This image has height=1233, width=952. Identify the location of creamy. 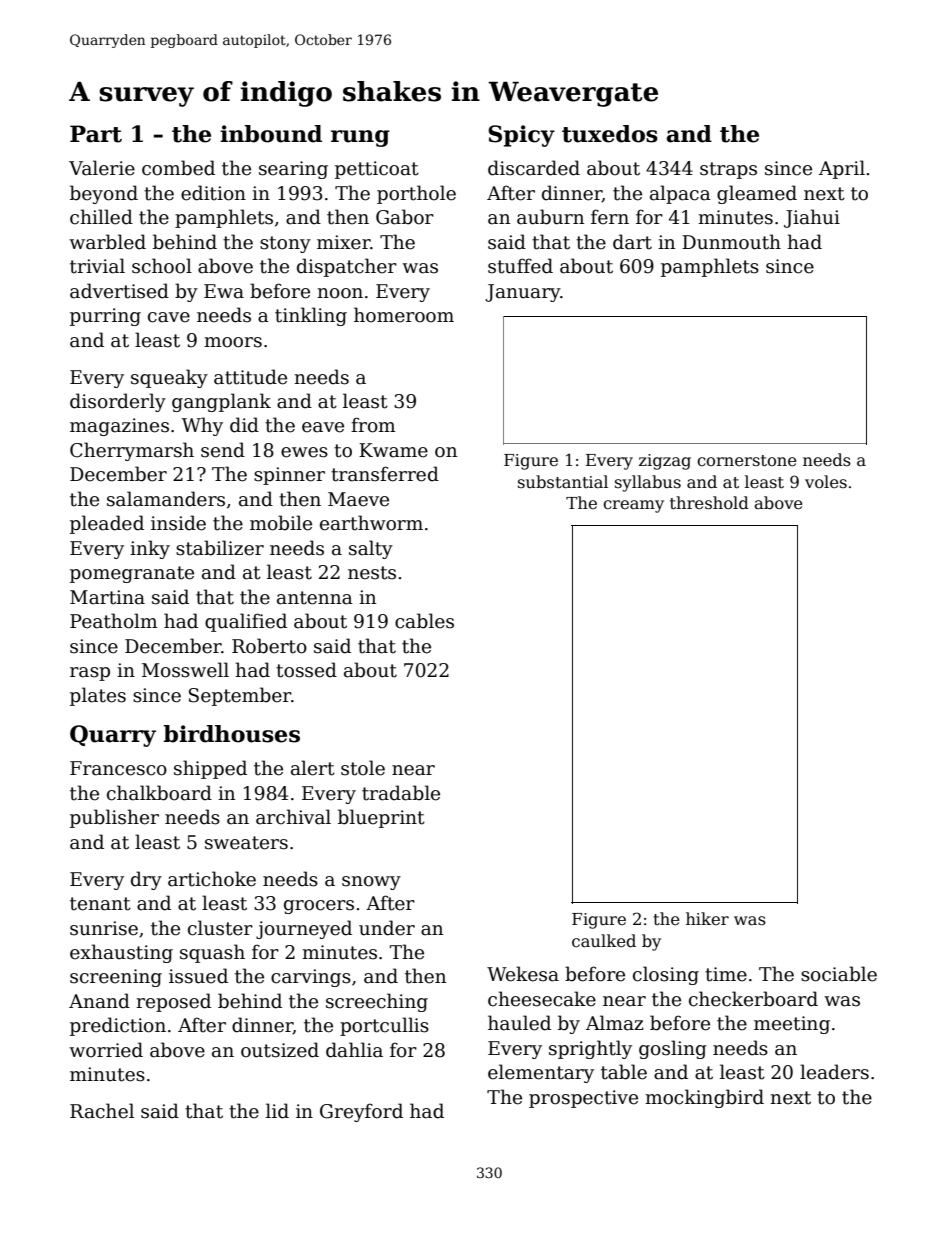
(633, 506).
